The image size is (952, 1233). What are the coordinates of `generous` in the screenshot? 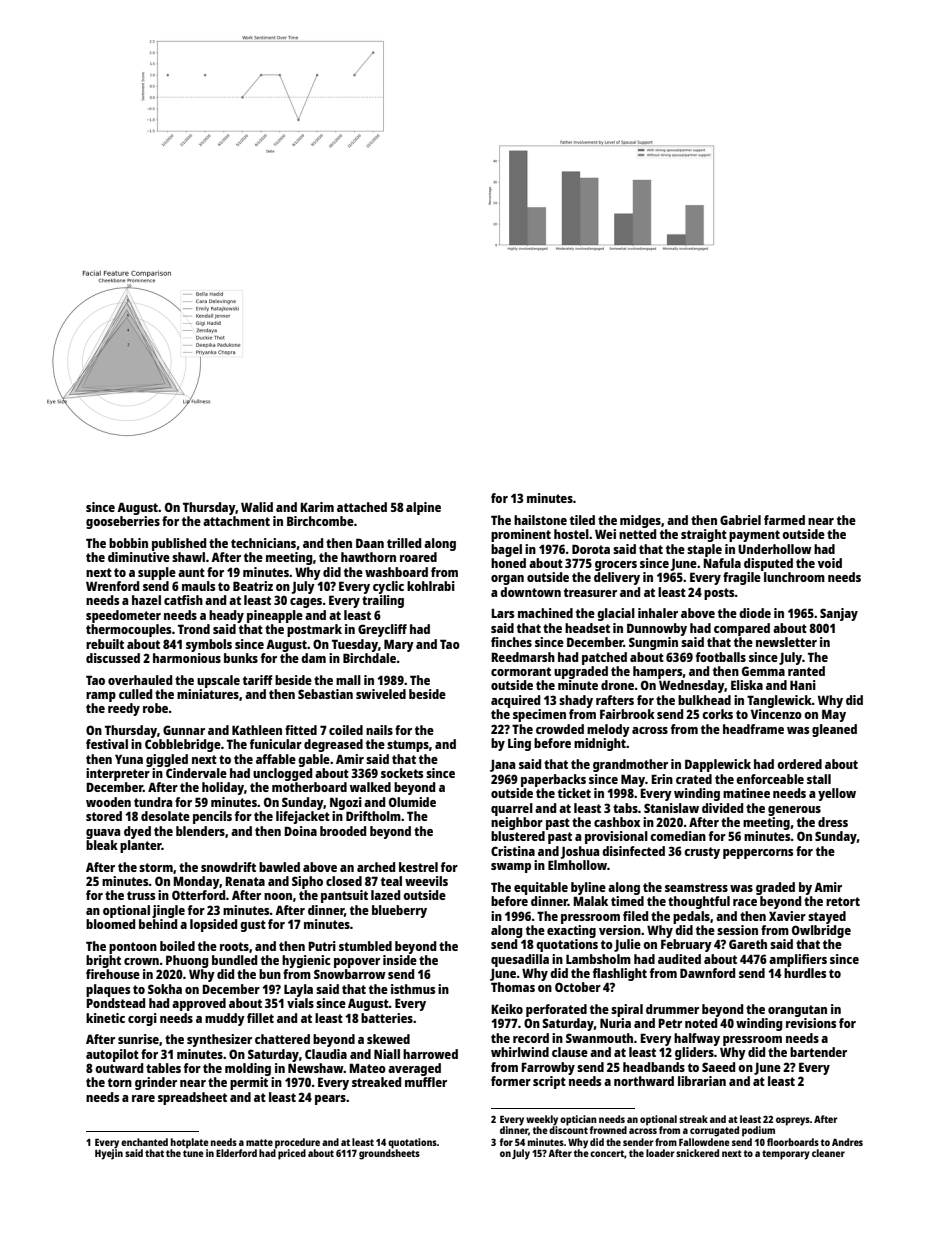 It's located at (794, 811).
